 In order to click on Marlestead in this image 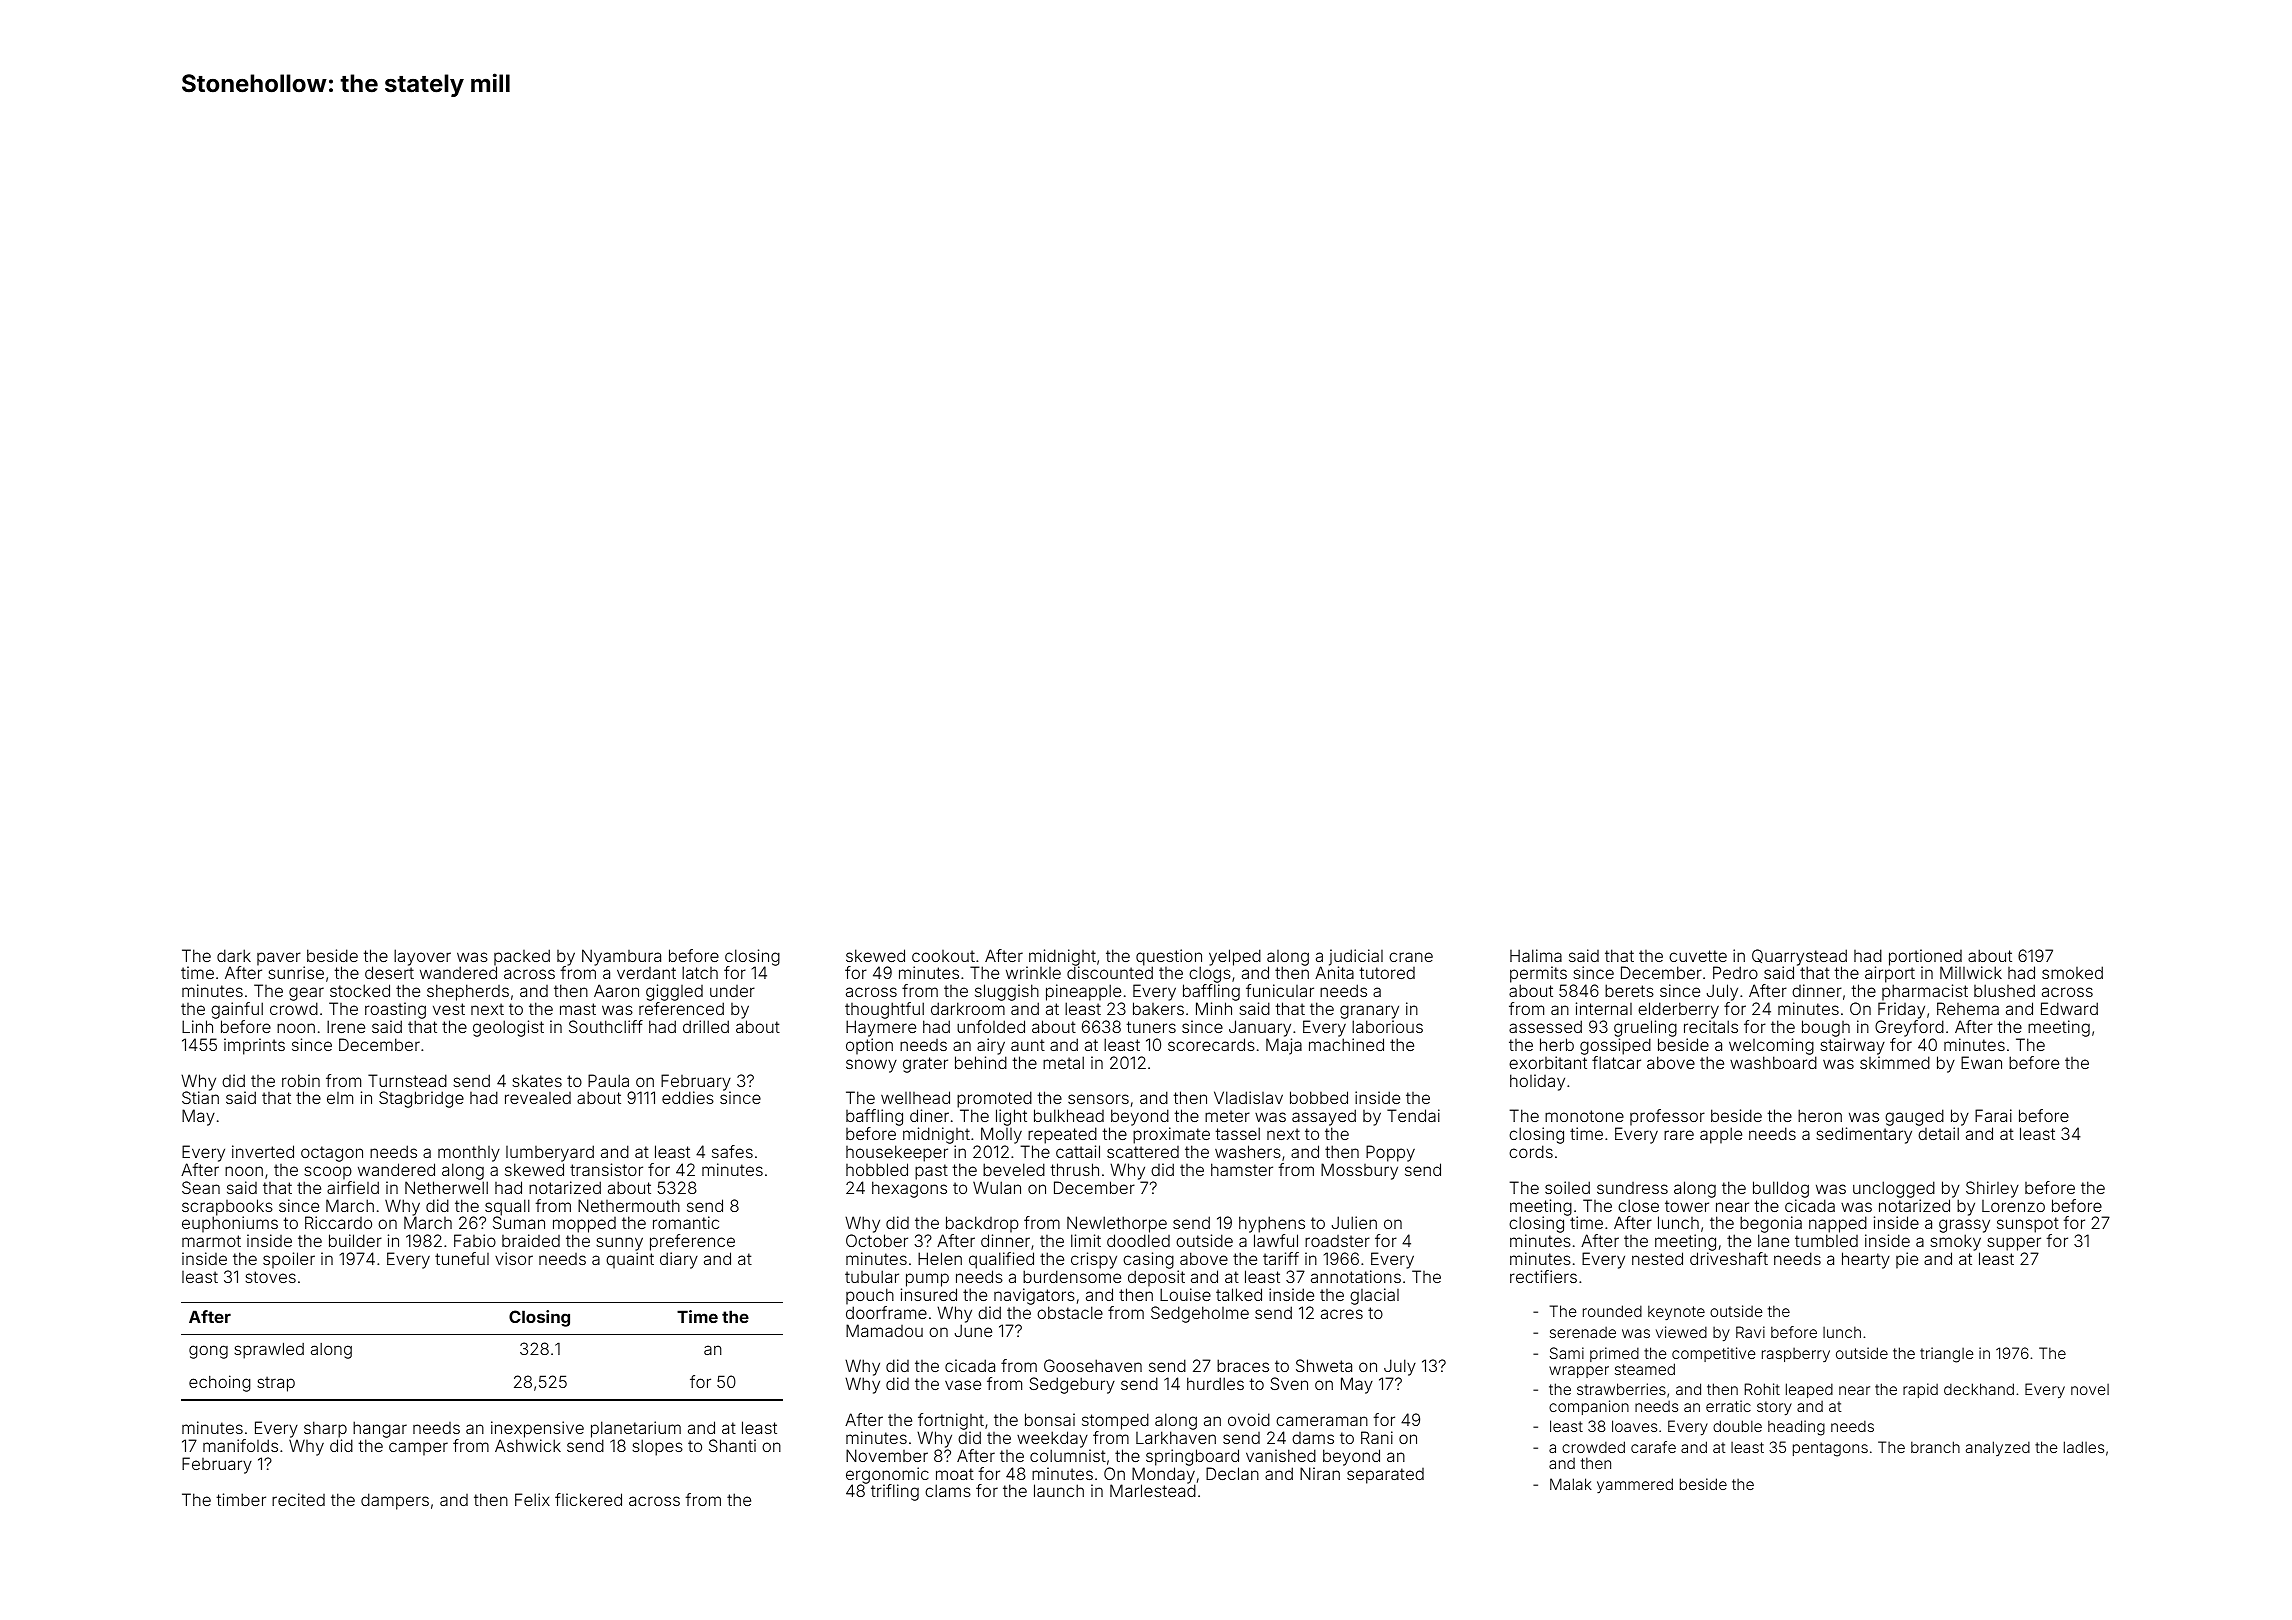, I will do `click(1153, 1491)`.
